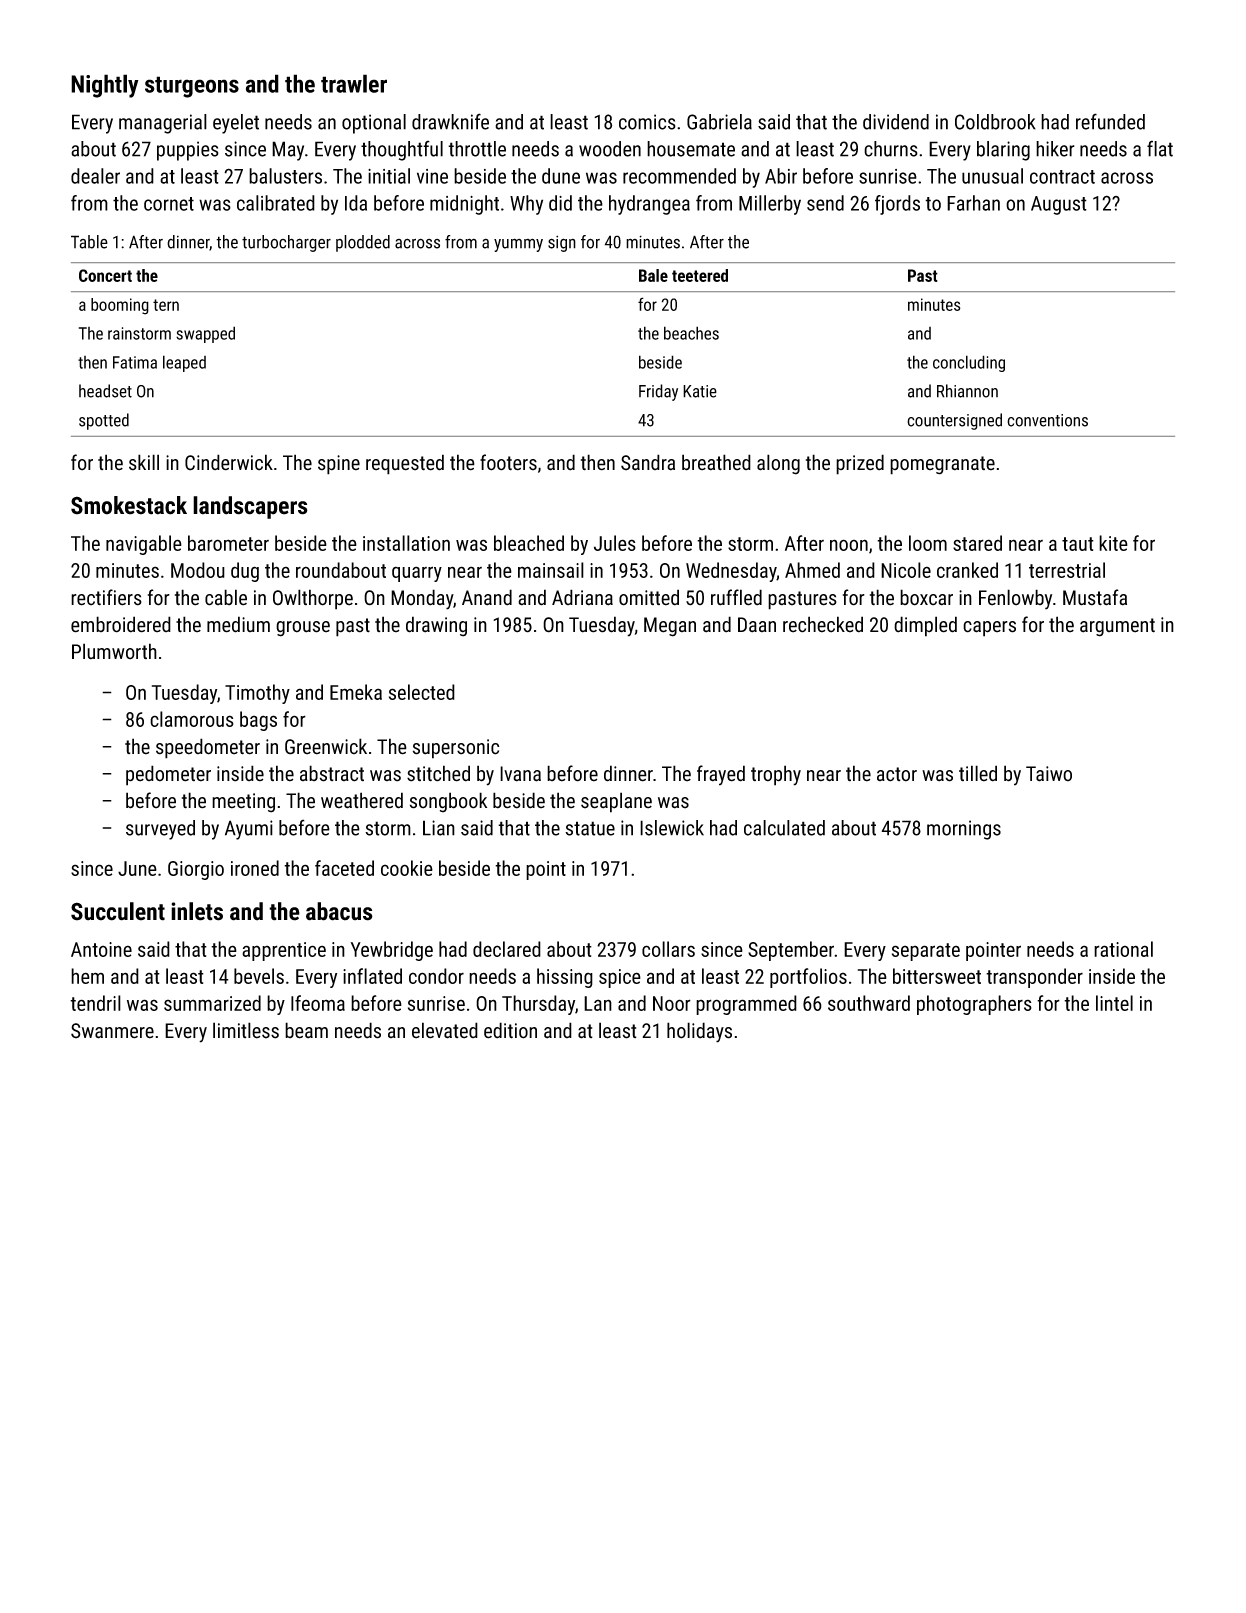  What do you see at coordinates (1117, 627) in the page?
I see `argument` at bounding box center [1117, 627].
